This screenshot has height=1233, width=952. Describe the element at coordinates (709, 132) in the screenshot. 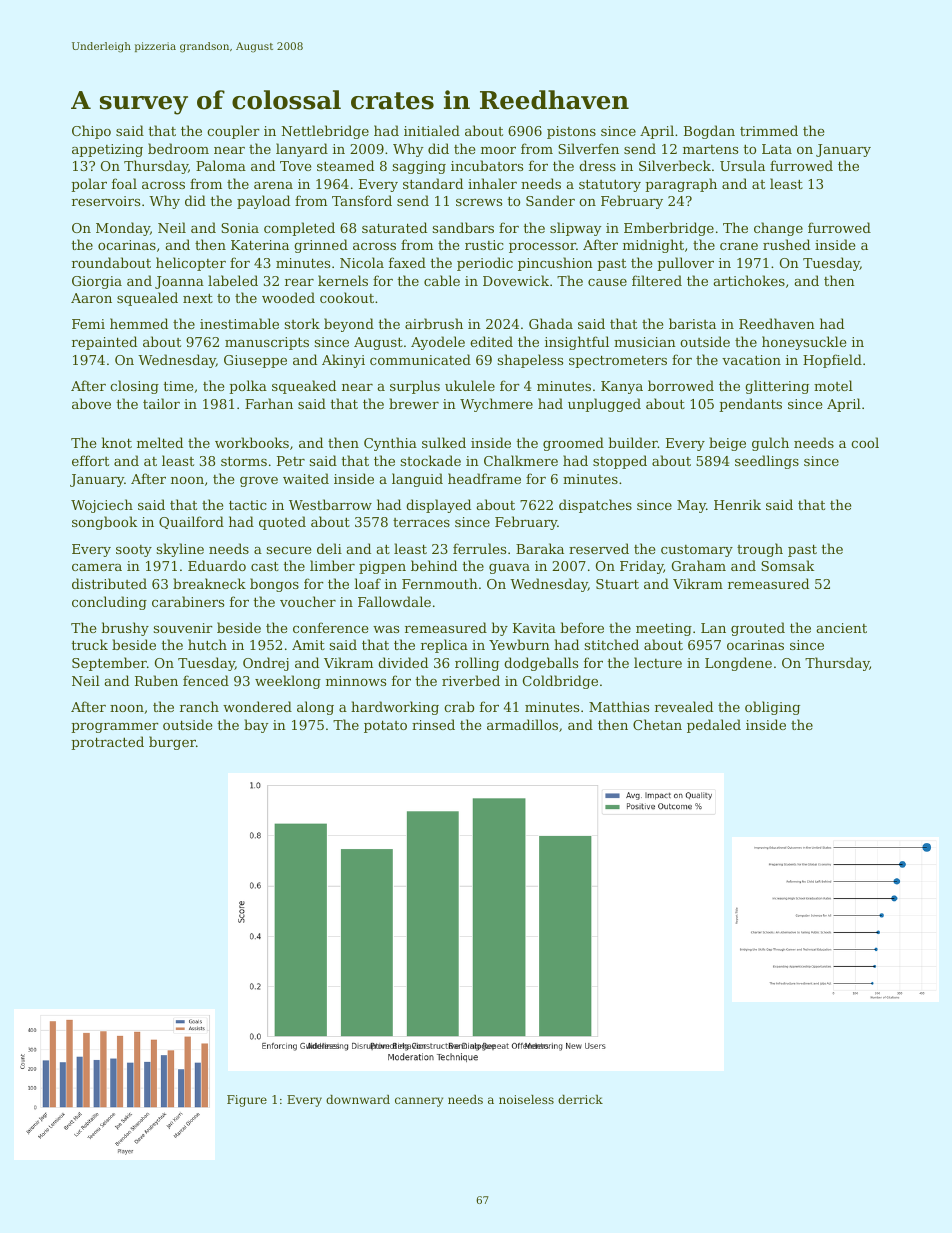

I see `Bogdan` at that location.
